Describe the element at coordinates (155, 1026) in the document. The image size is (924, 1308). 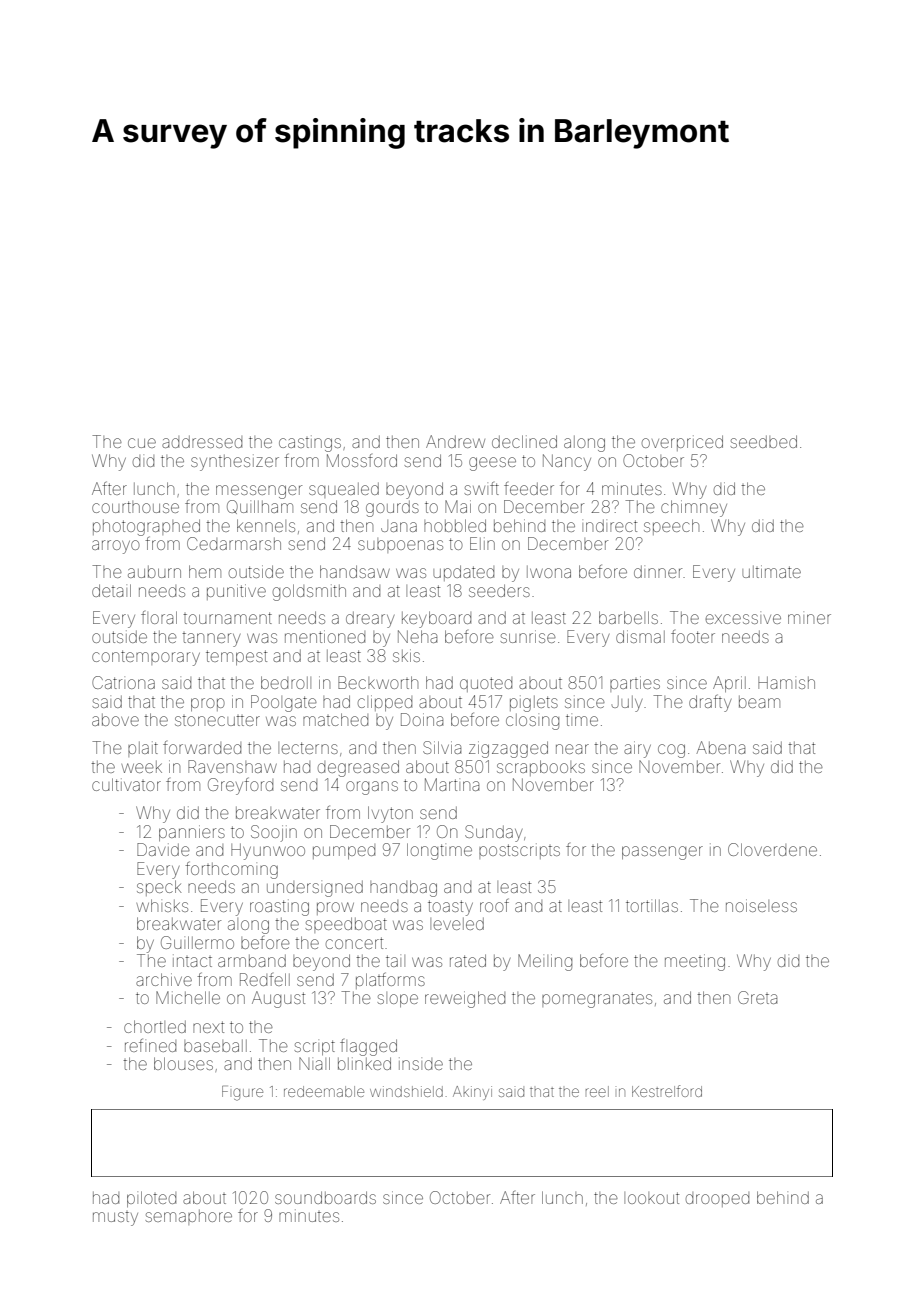
I see `chortled` at that location.
